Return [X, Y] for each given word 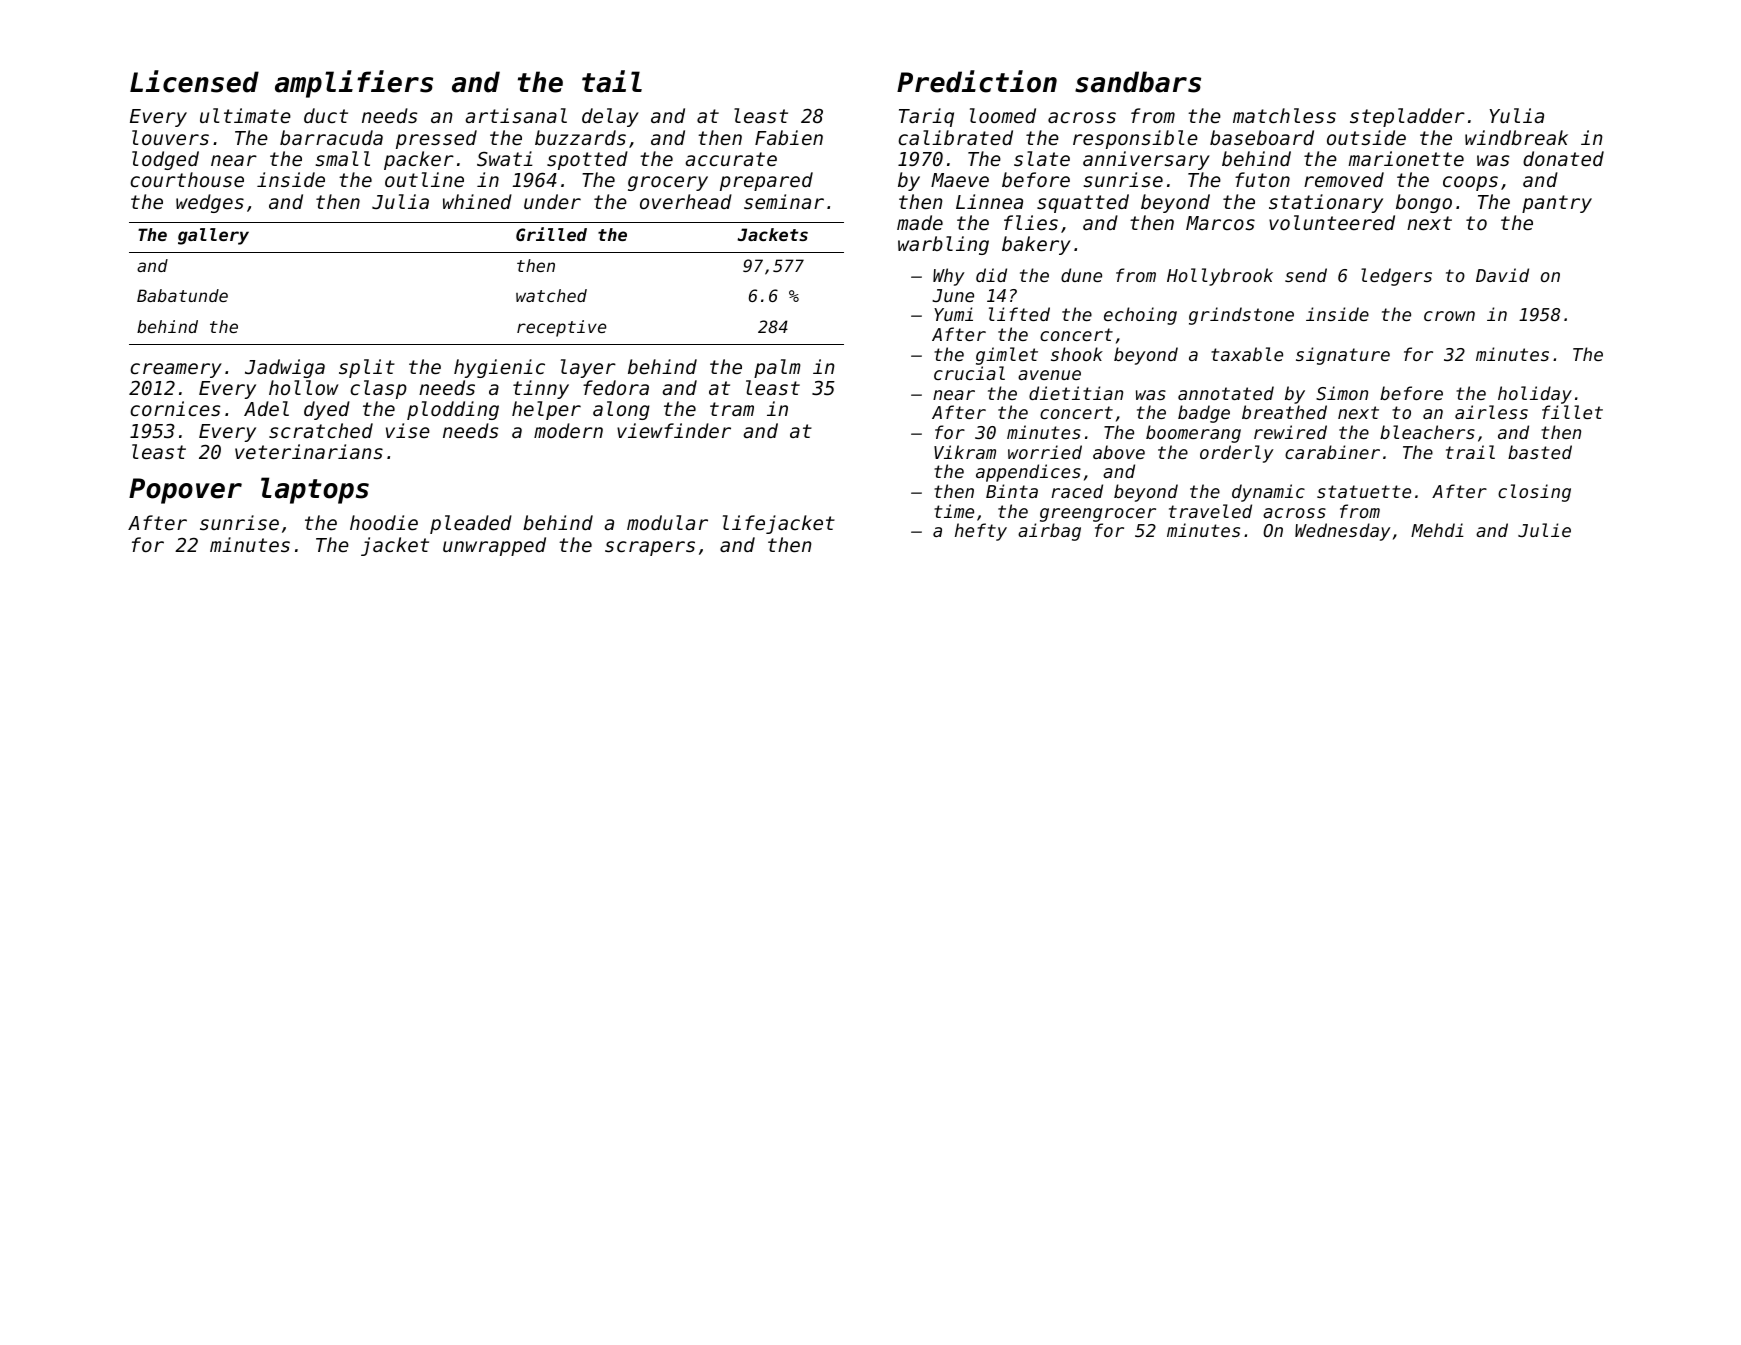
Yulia [1517, 115]
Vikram [965, 452]
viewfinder [674, 430]
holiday [1535, 395]
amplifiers [354, 84]
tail [612, 81]
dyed [327, 410]
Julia [400, 201]
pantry [1557, 204]
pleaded [471, 524]
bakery [1036, 245]
